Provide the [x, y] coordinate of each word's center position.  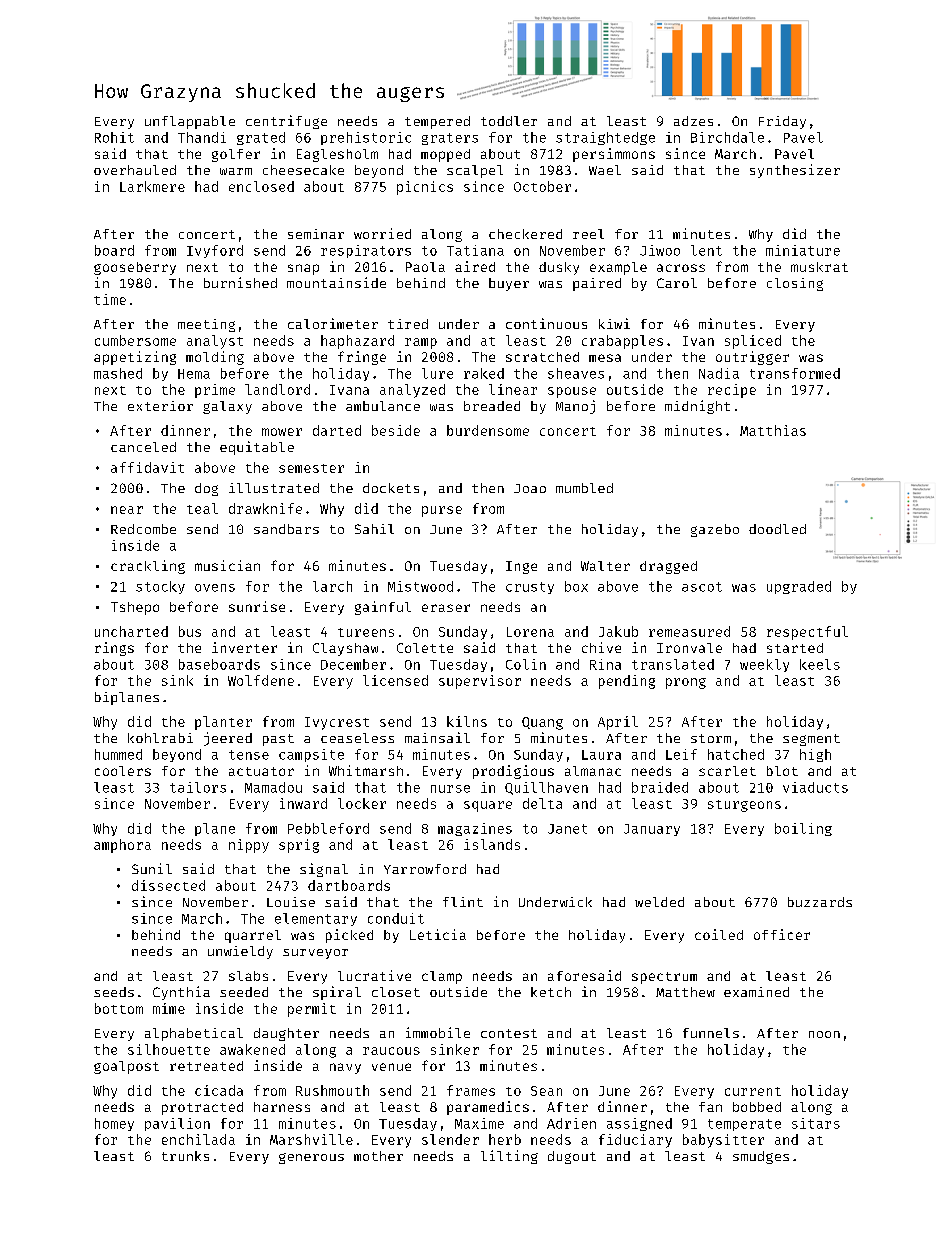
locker [362, 803]
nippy [249, 846]
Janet [567, 829]
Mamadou [273, 787]
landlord [277, 389]
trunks [185, 1156]
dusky [559, 268]
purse [442, 511]
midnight [697, 407]
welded [659, 902]
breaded [492, 406]
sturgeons [744, 806]
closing [795, 284]
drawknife [265, 508]
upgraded [799, 587]
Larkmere [152, 186]
